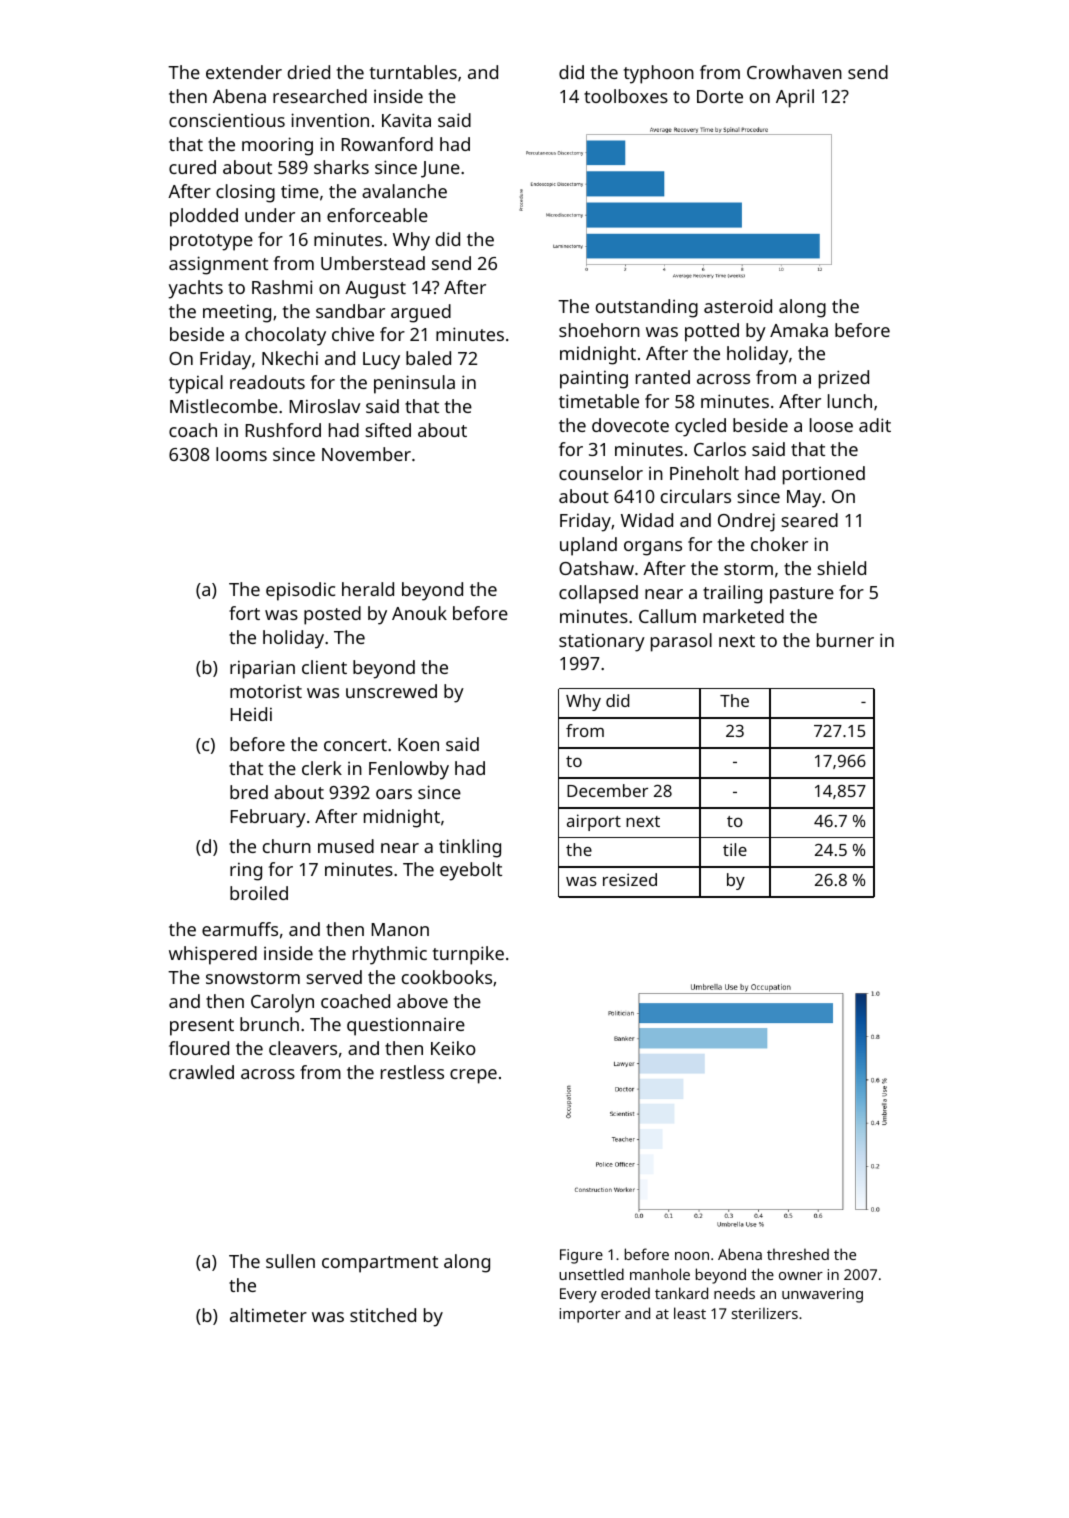 The image size is (1069, 1518). Describe the element at coordinates (735, 849) in the screenshot. I see `tile` at that location.
